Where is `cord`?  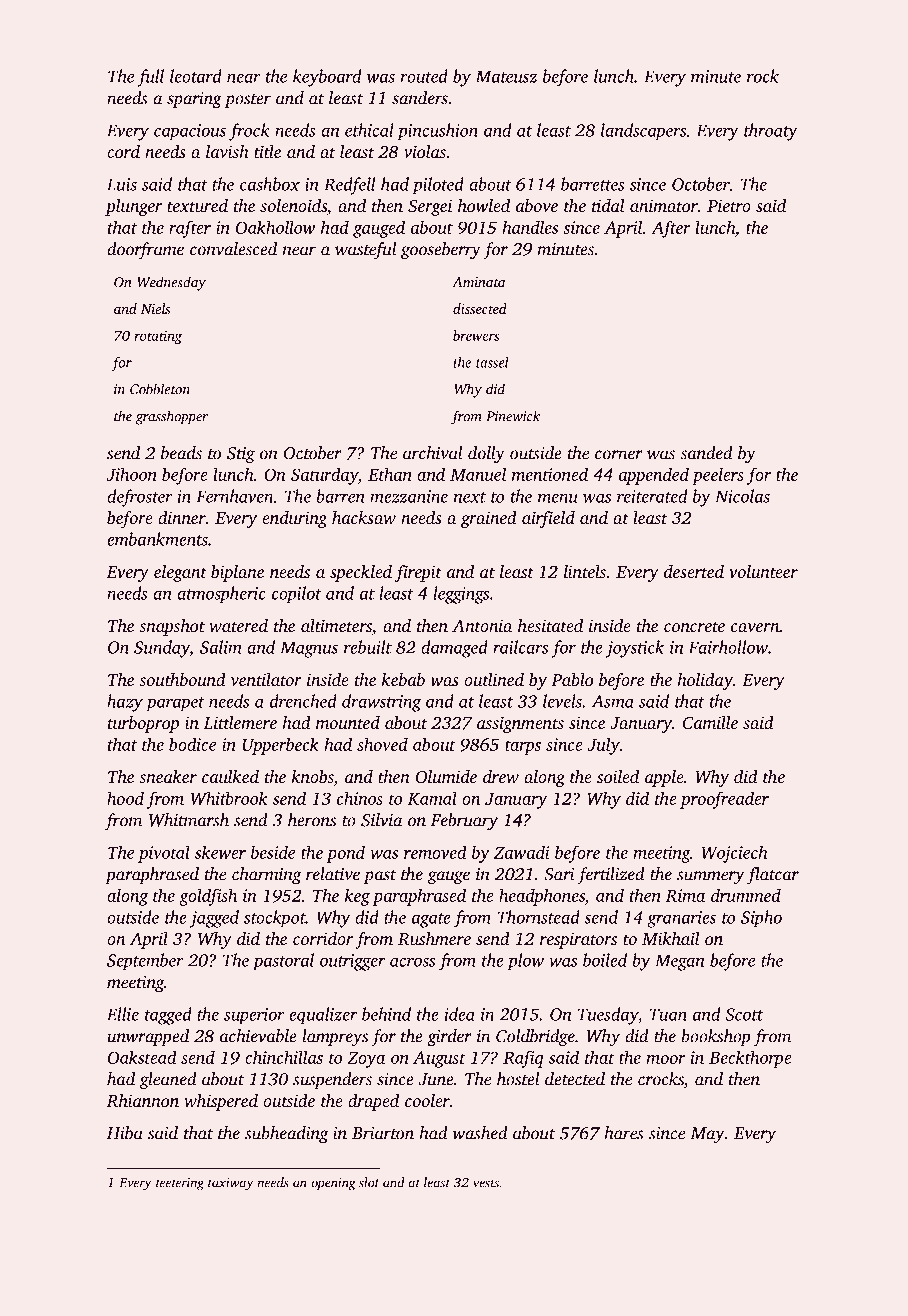
cord is located at coordinates (123, 151).
